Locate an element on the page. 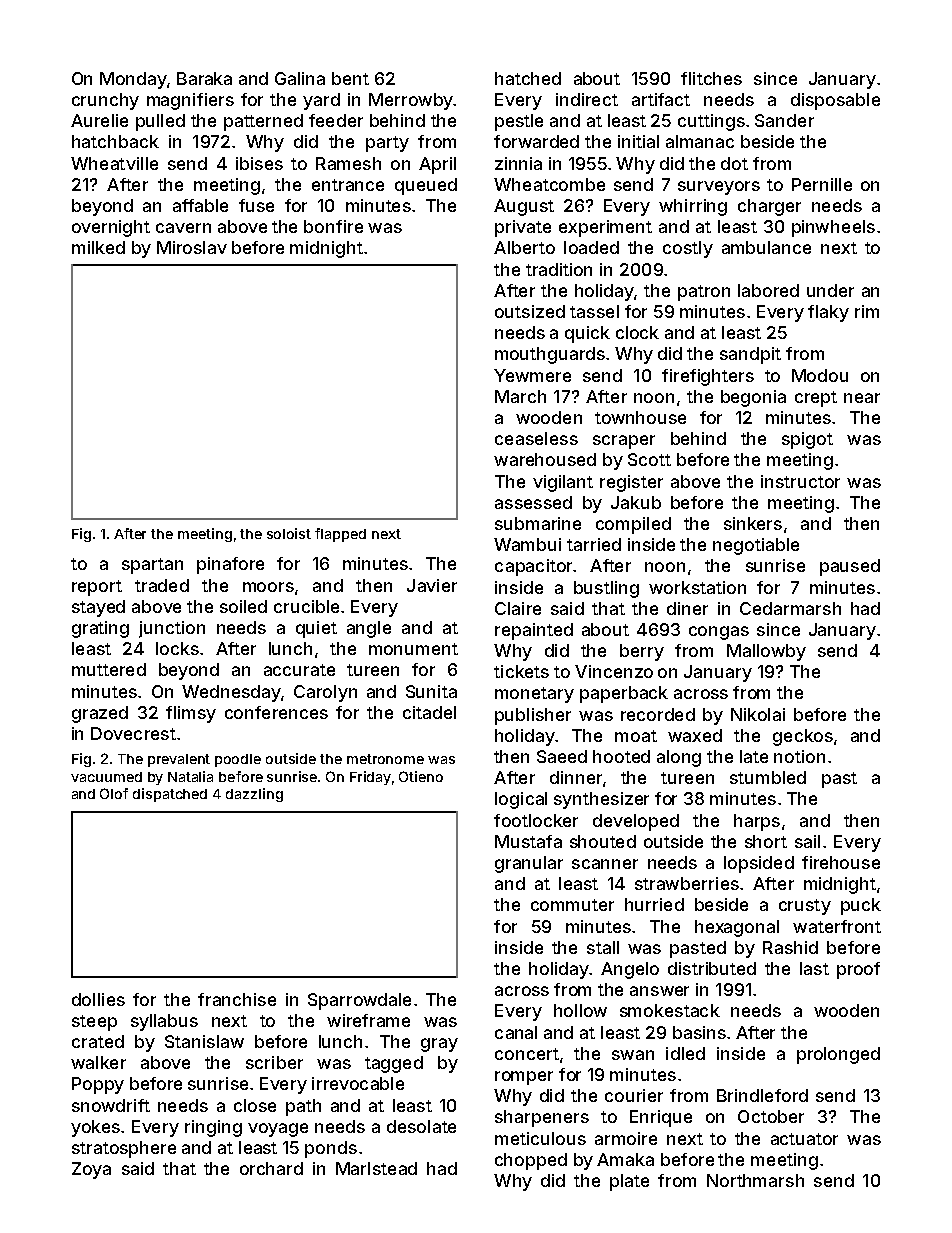 This document has height=1233, width=952. sandpit is located at coordinates (750, 355).
